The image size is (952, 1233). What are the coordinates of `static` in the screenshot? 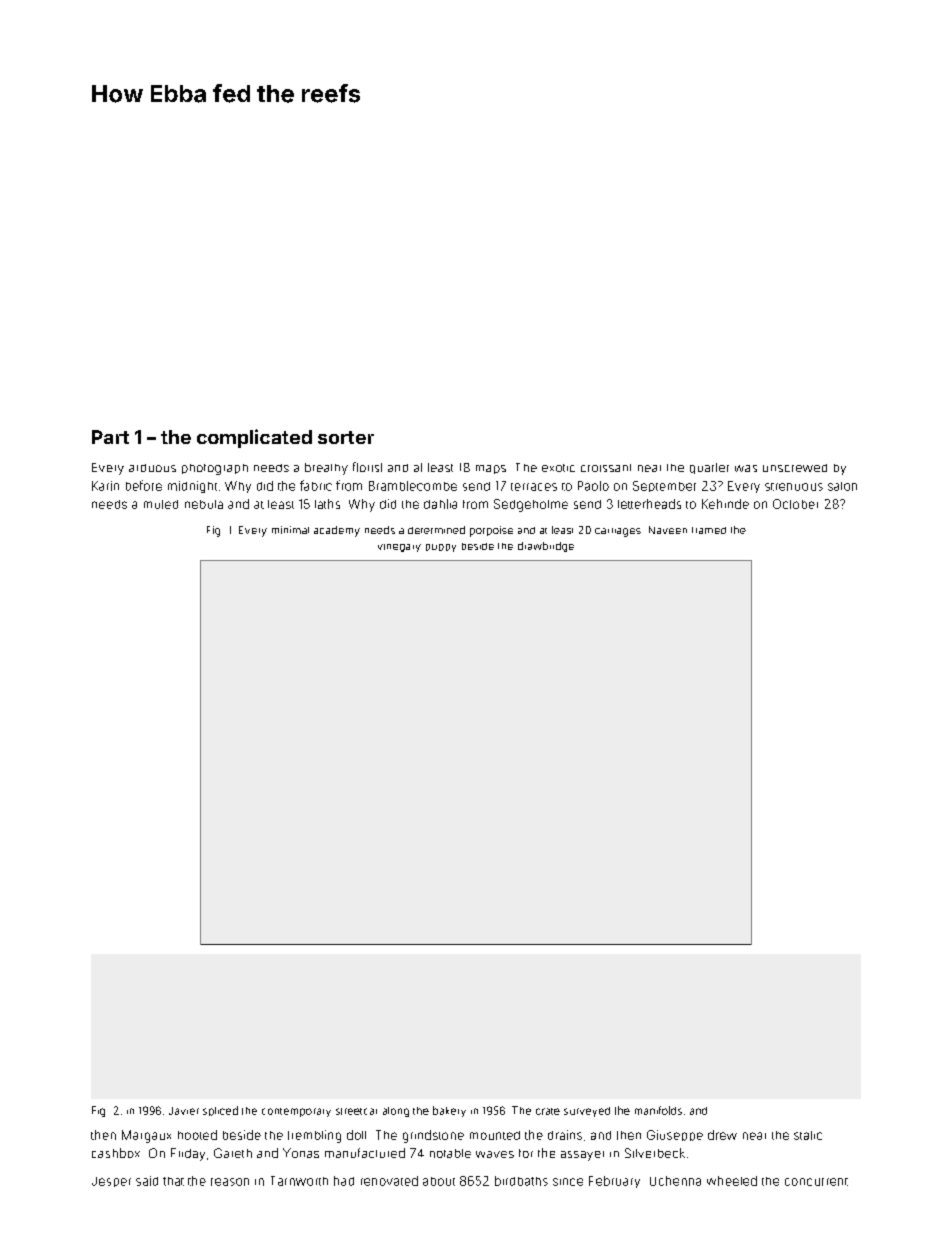 It's located at (808, 1135).
